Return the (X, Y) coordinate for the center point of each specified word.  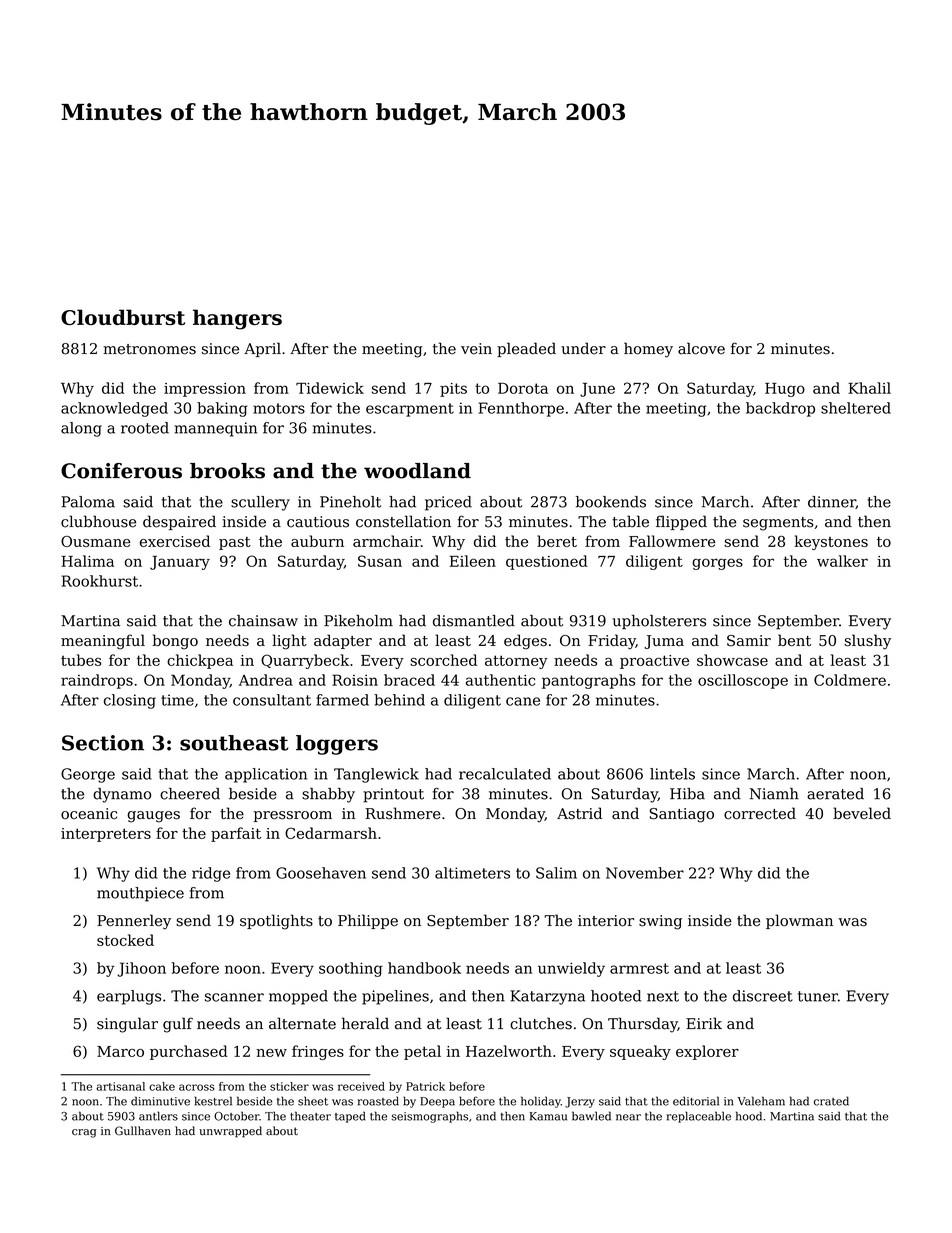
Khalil (869, 388)
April (262, 349)
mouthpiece (140, 894)
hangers (237, 319)
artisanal (120, 1086)
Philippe (368, 921)
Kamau (548, 1116)
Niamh (774, 794)
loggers (337, 745)
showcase (732, 660)
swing (660, 922)
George (88, 775)
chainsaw (263, 621)
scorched (443, 660)
